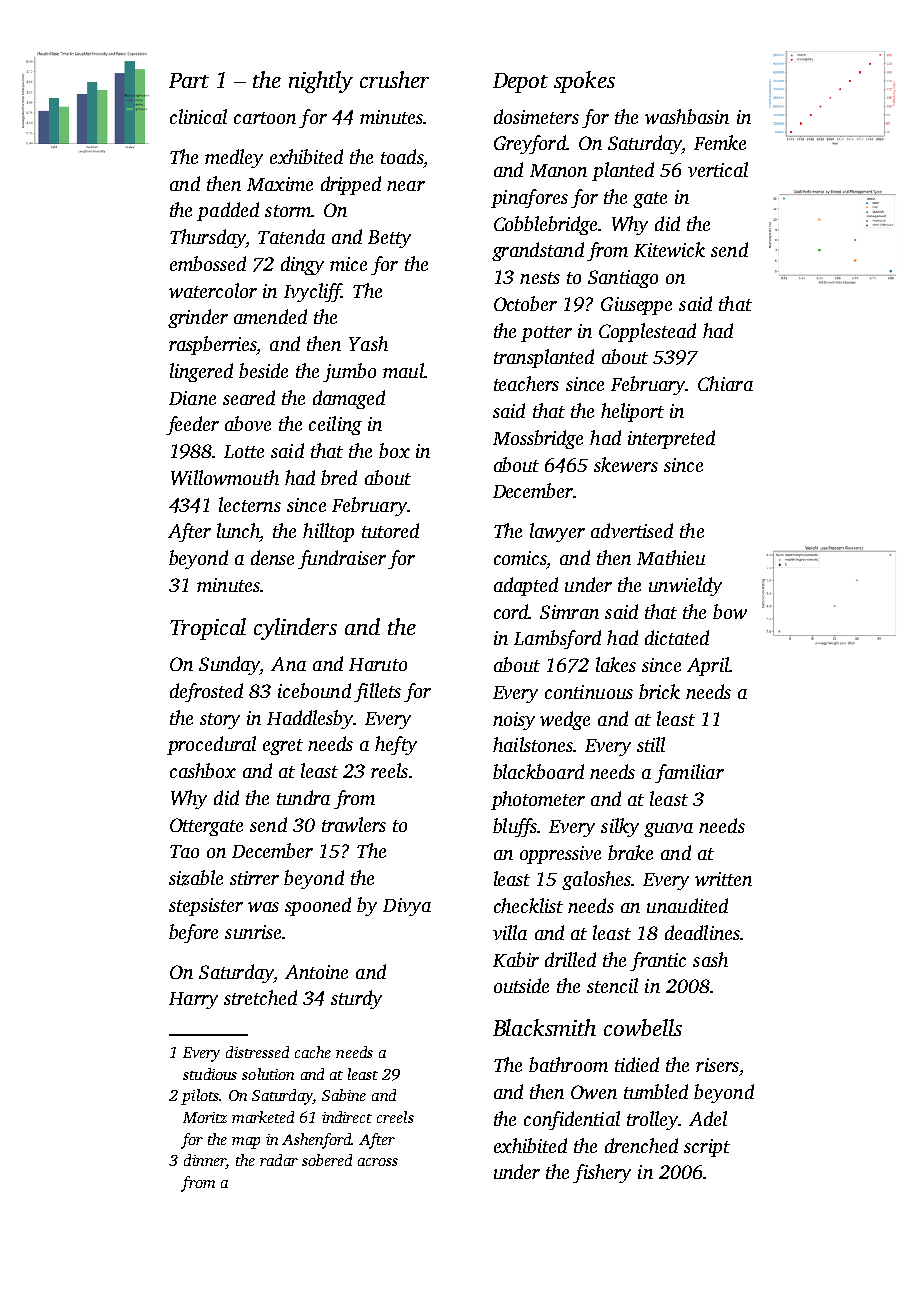 This page has height=1311, width=924. Describe the element at coordinates (707, 1148) in the page. I see `script` at that location.
